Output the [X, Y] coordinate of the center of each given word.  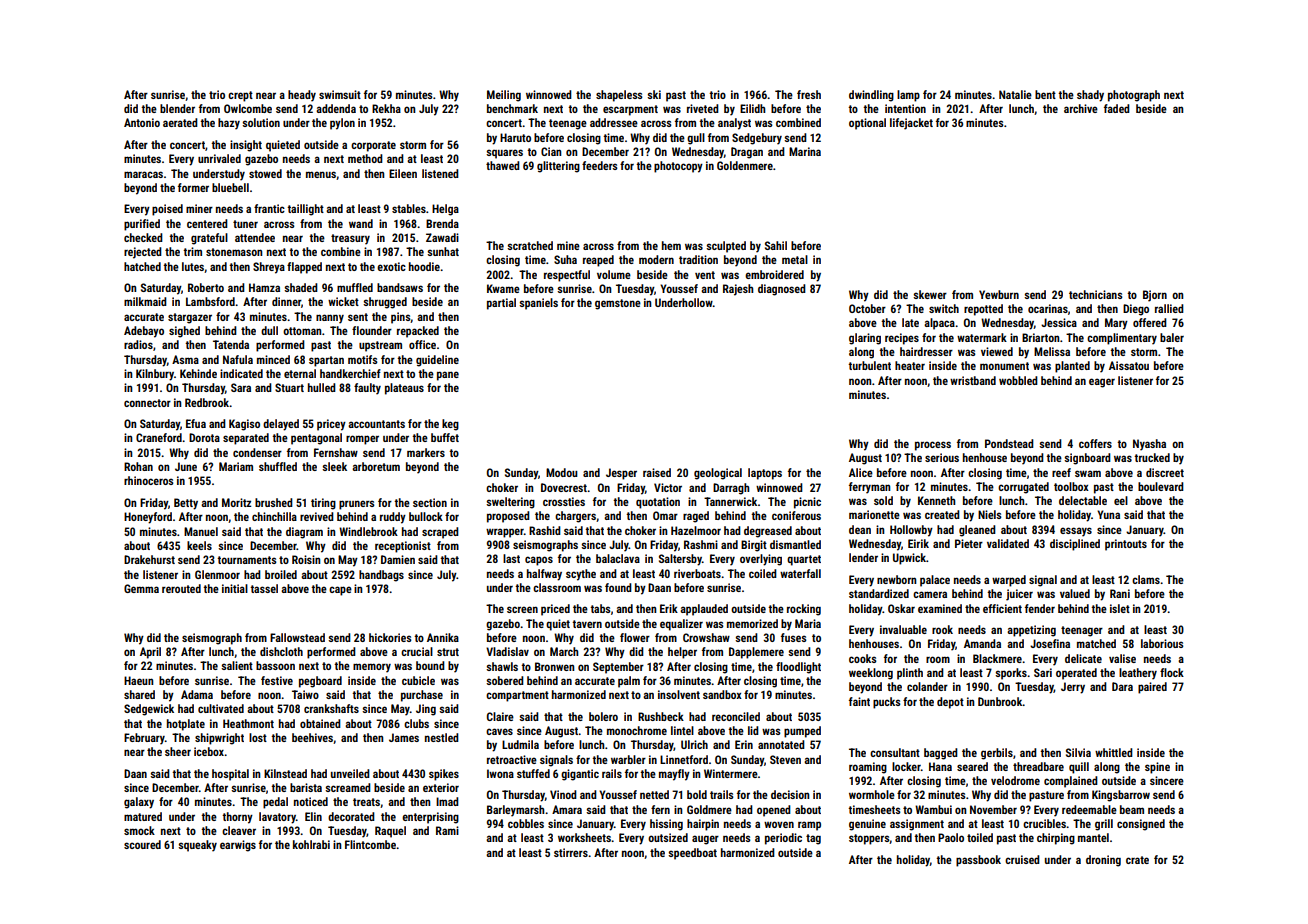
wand [361, 223]
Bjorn [1155, 296]
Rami [447, 830]
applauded [704, 610]
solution [261, 122]
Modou [562, 472]
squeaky [197, 846]
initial [235, 588]
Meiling [504, 96]
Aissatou [1129, 365]
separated [246, 439]
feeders [600, 165]
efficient [1002, 608]
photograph [1134, 96]
